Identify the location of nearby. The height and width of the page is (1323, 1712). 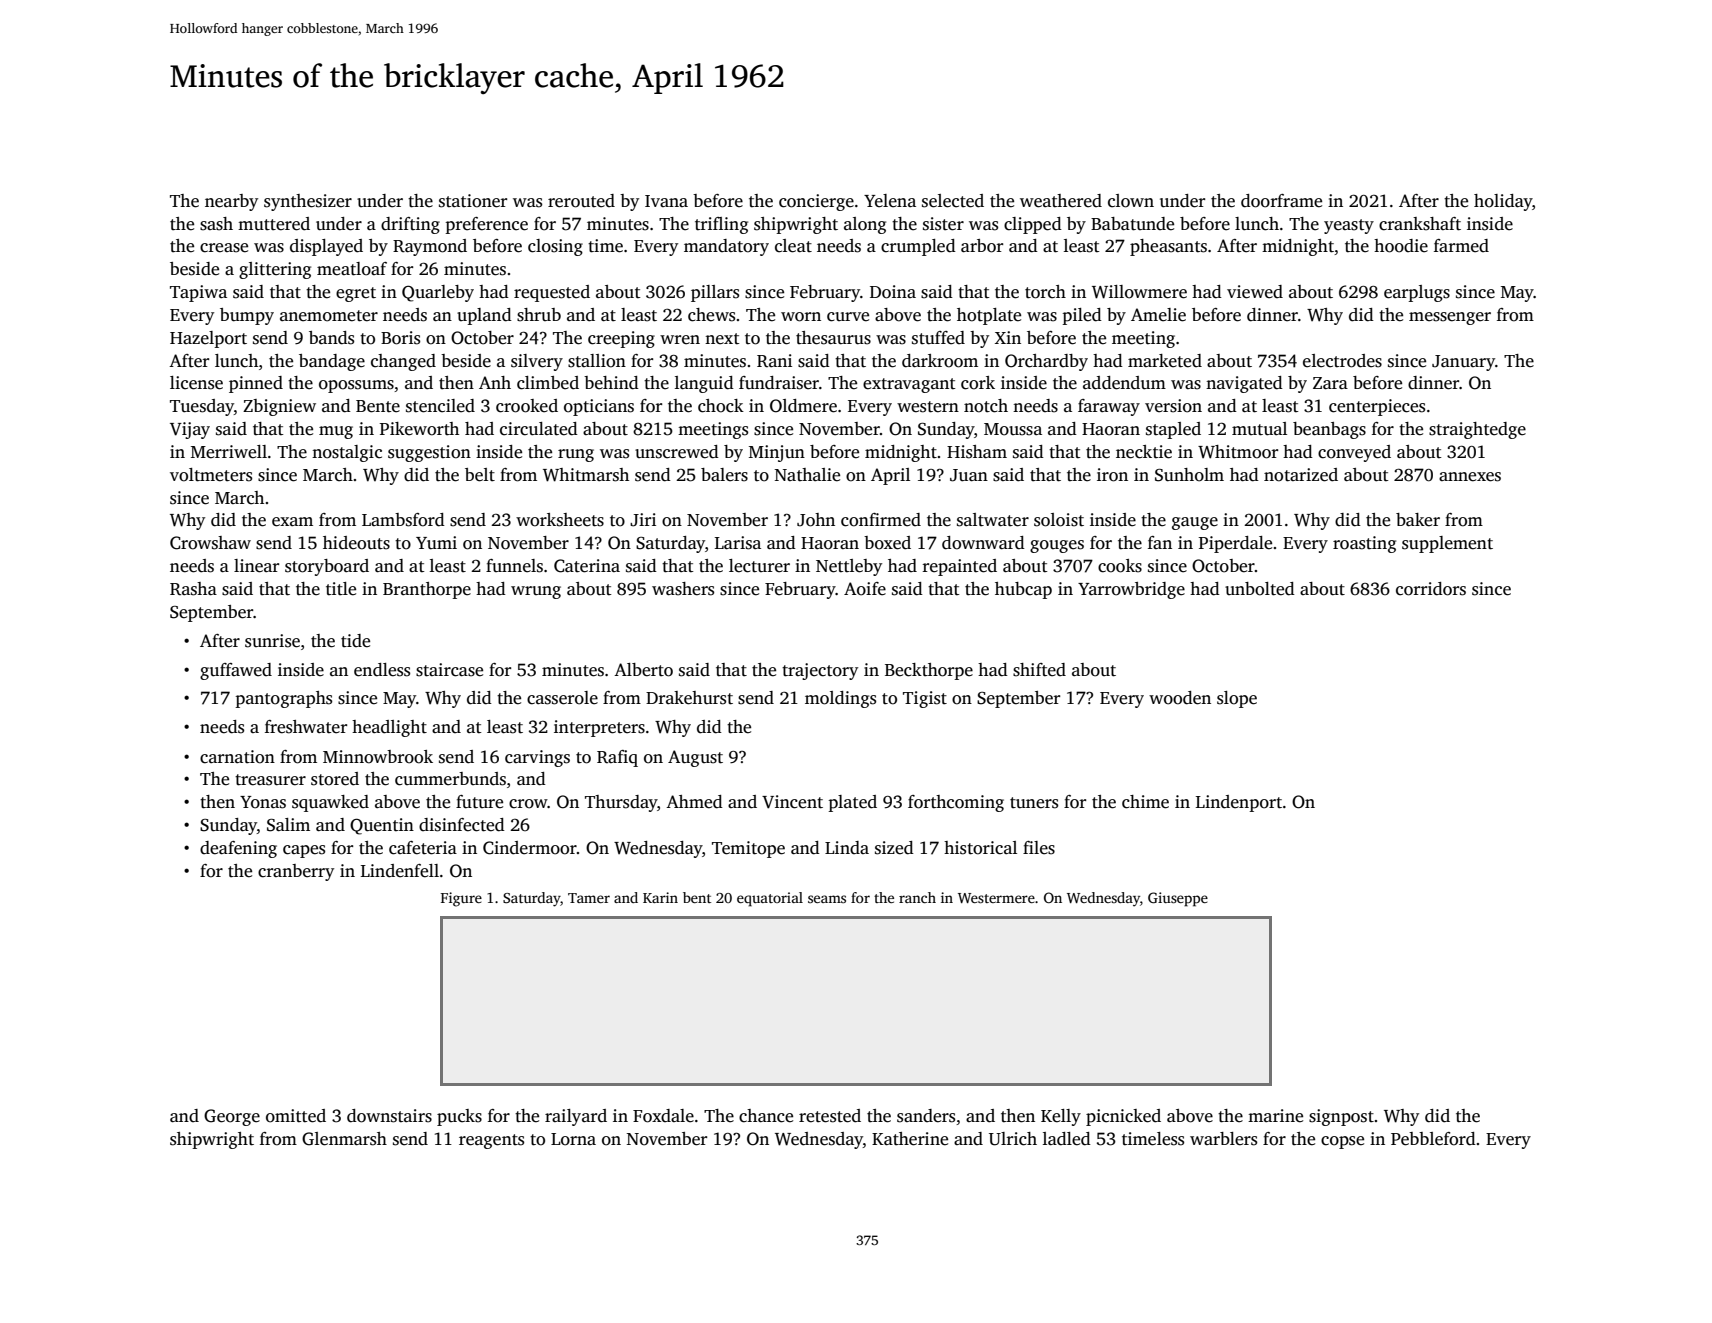
(231, 202).
